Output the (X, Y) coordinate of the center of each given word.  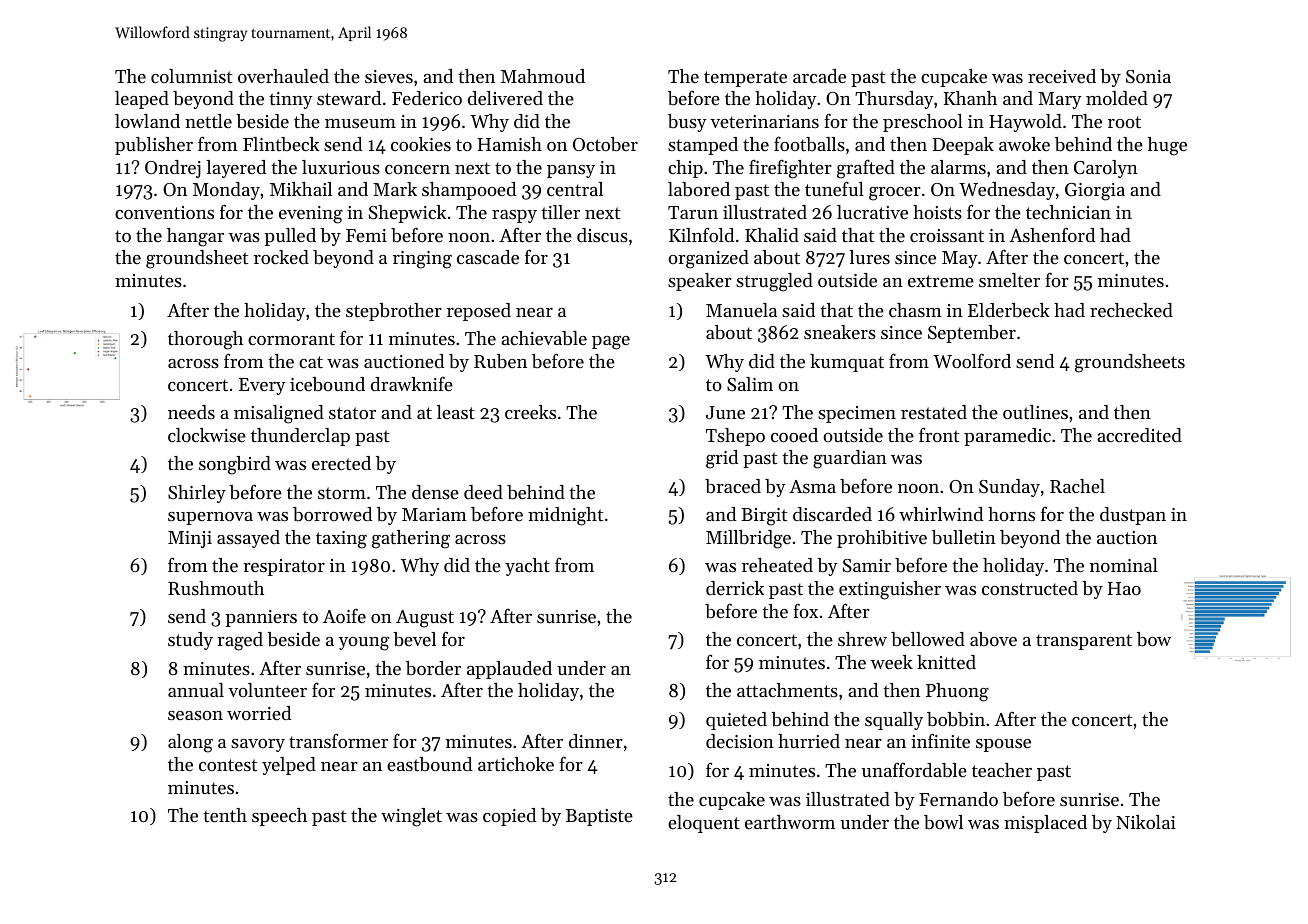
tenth (225, 815)
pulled (290, 237)
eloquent (704, 824)
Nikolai (1146, 822)
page (611, 343)
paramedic (1007, 437)
